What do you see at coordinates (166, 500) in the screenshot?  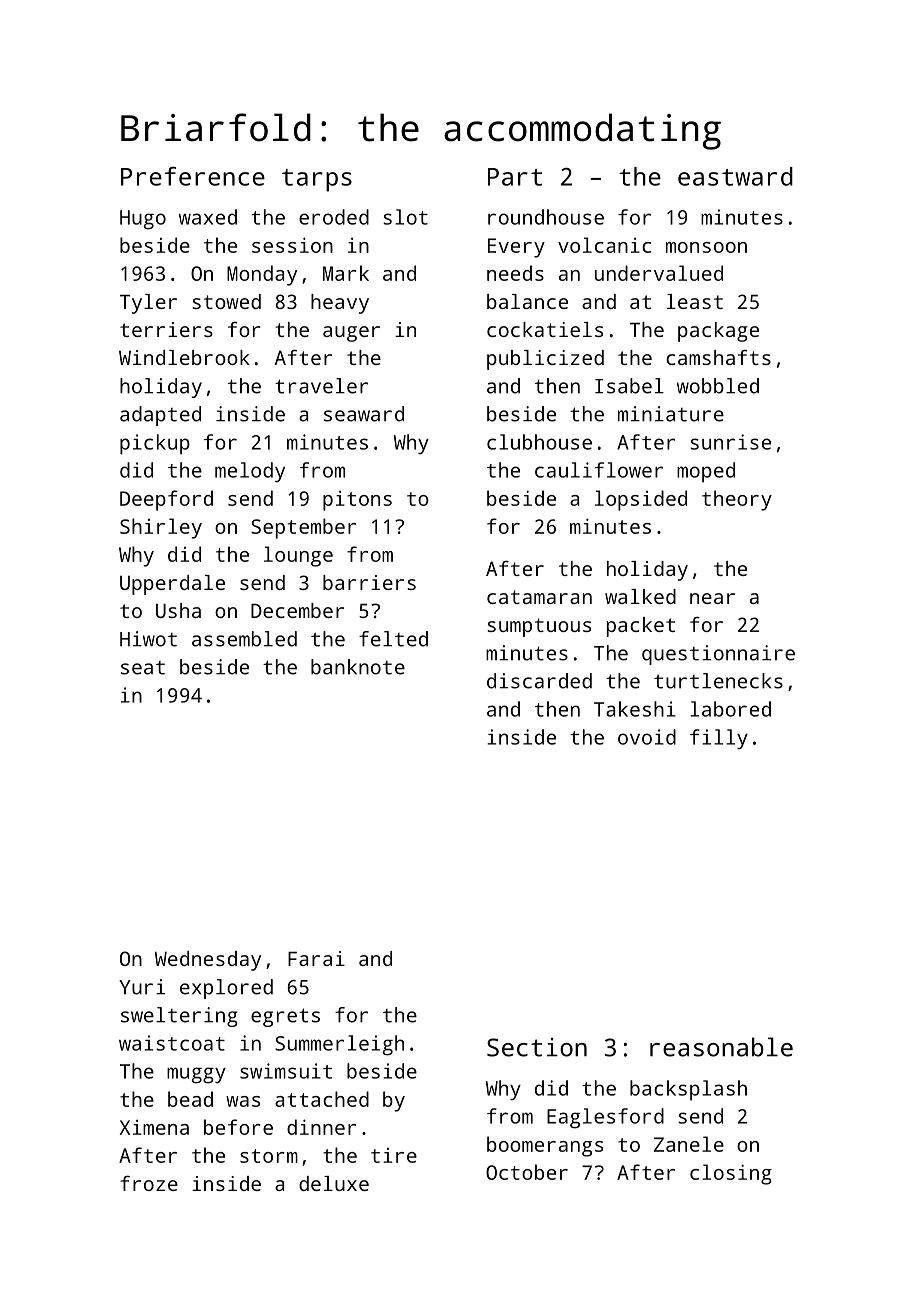 I see `Deepford` at bounding box center [166, 500].
